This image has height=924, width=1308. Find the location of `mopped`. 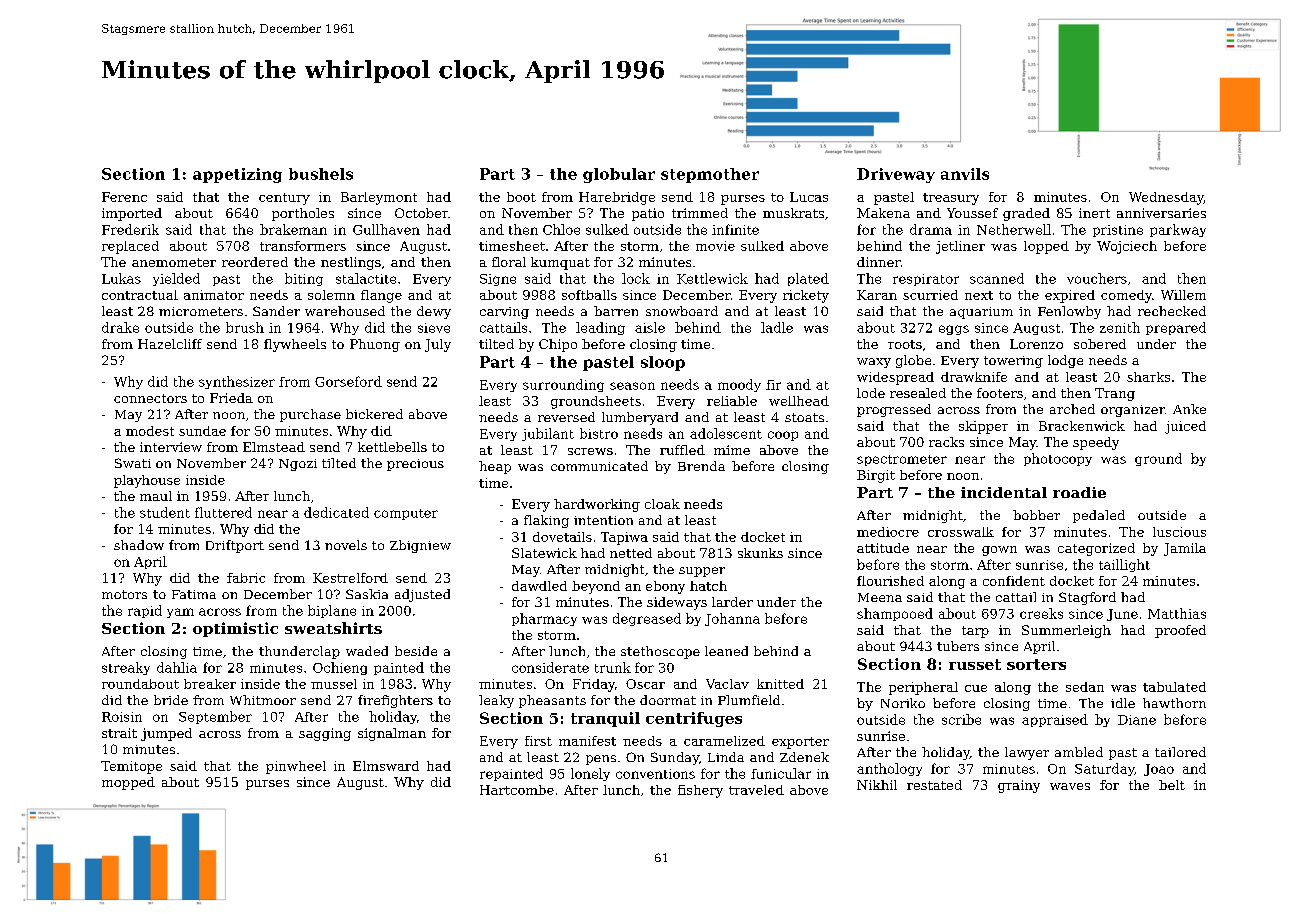

mopped is located at coordinates (128, 783).
